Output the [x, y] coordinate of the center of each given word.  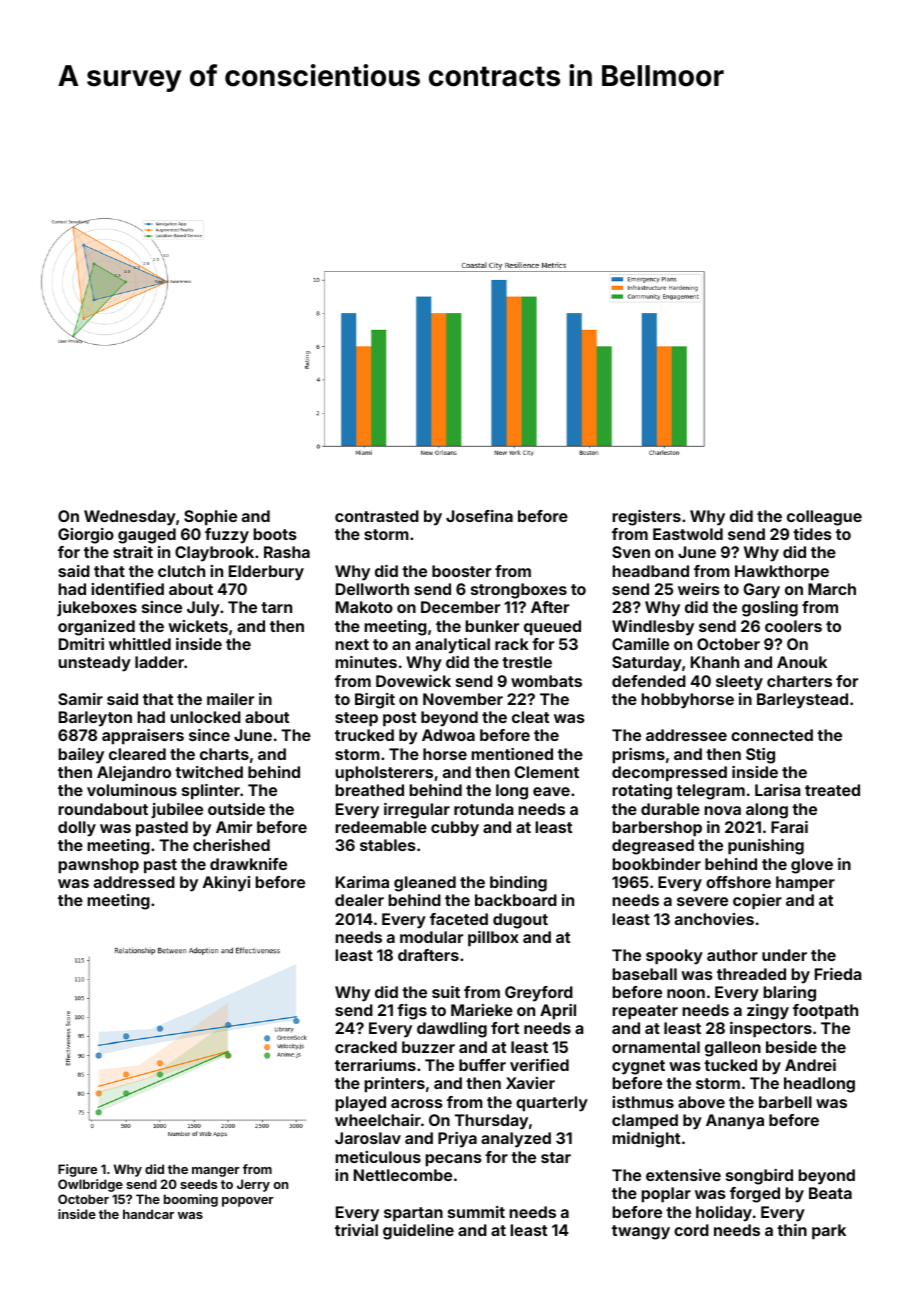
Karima [362, 882]
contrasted [377, 516]
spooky [674, 957]
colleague [824, 518]
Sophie [210, 518]
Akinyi [226, 884]
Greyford [539, 994]
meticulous [378, 1157]
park [829, 1232]
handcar [148, 1214]
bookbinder [656, 864]
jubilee [177, 810]
